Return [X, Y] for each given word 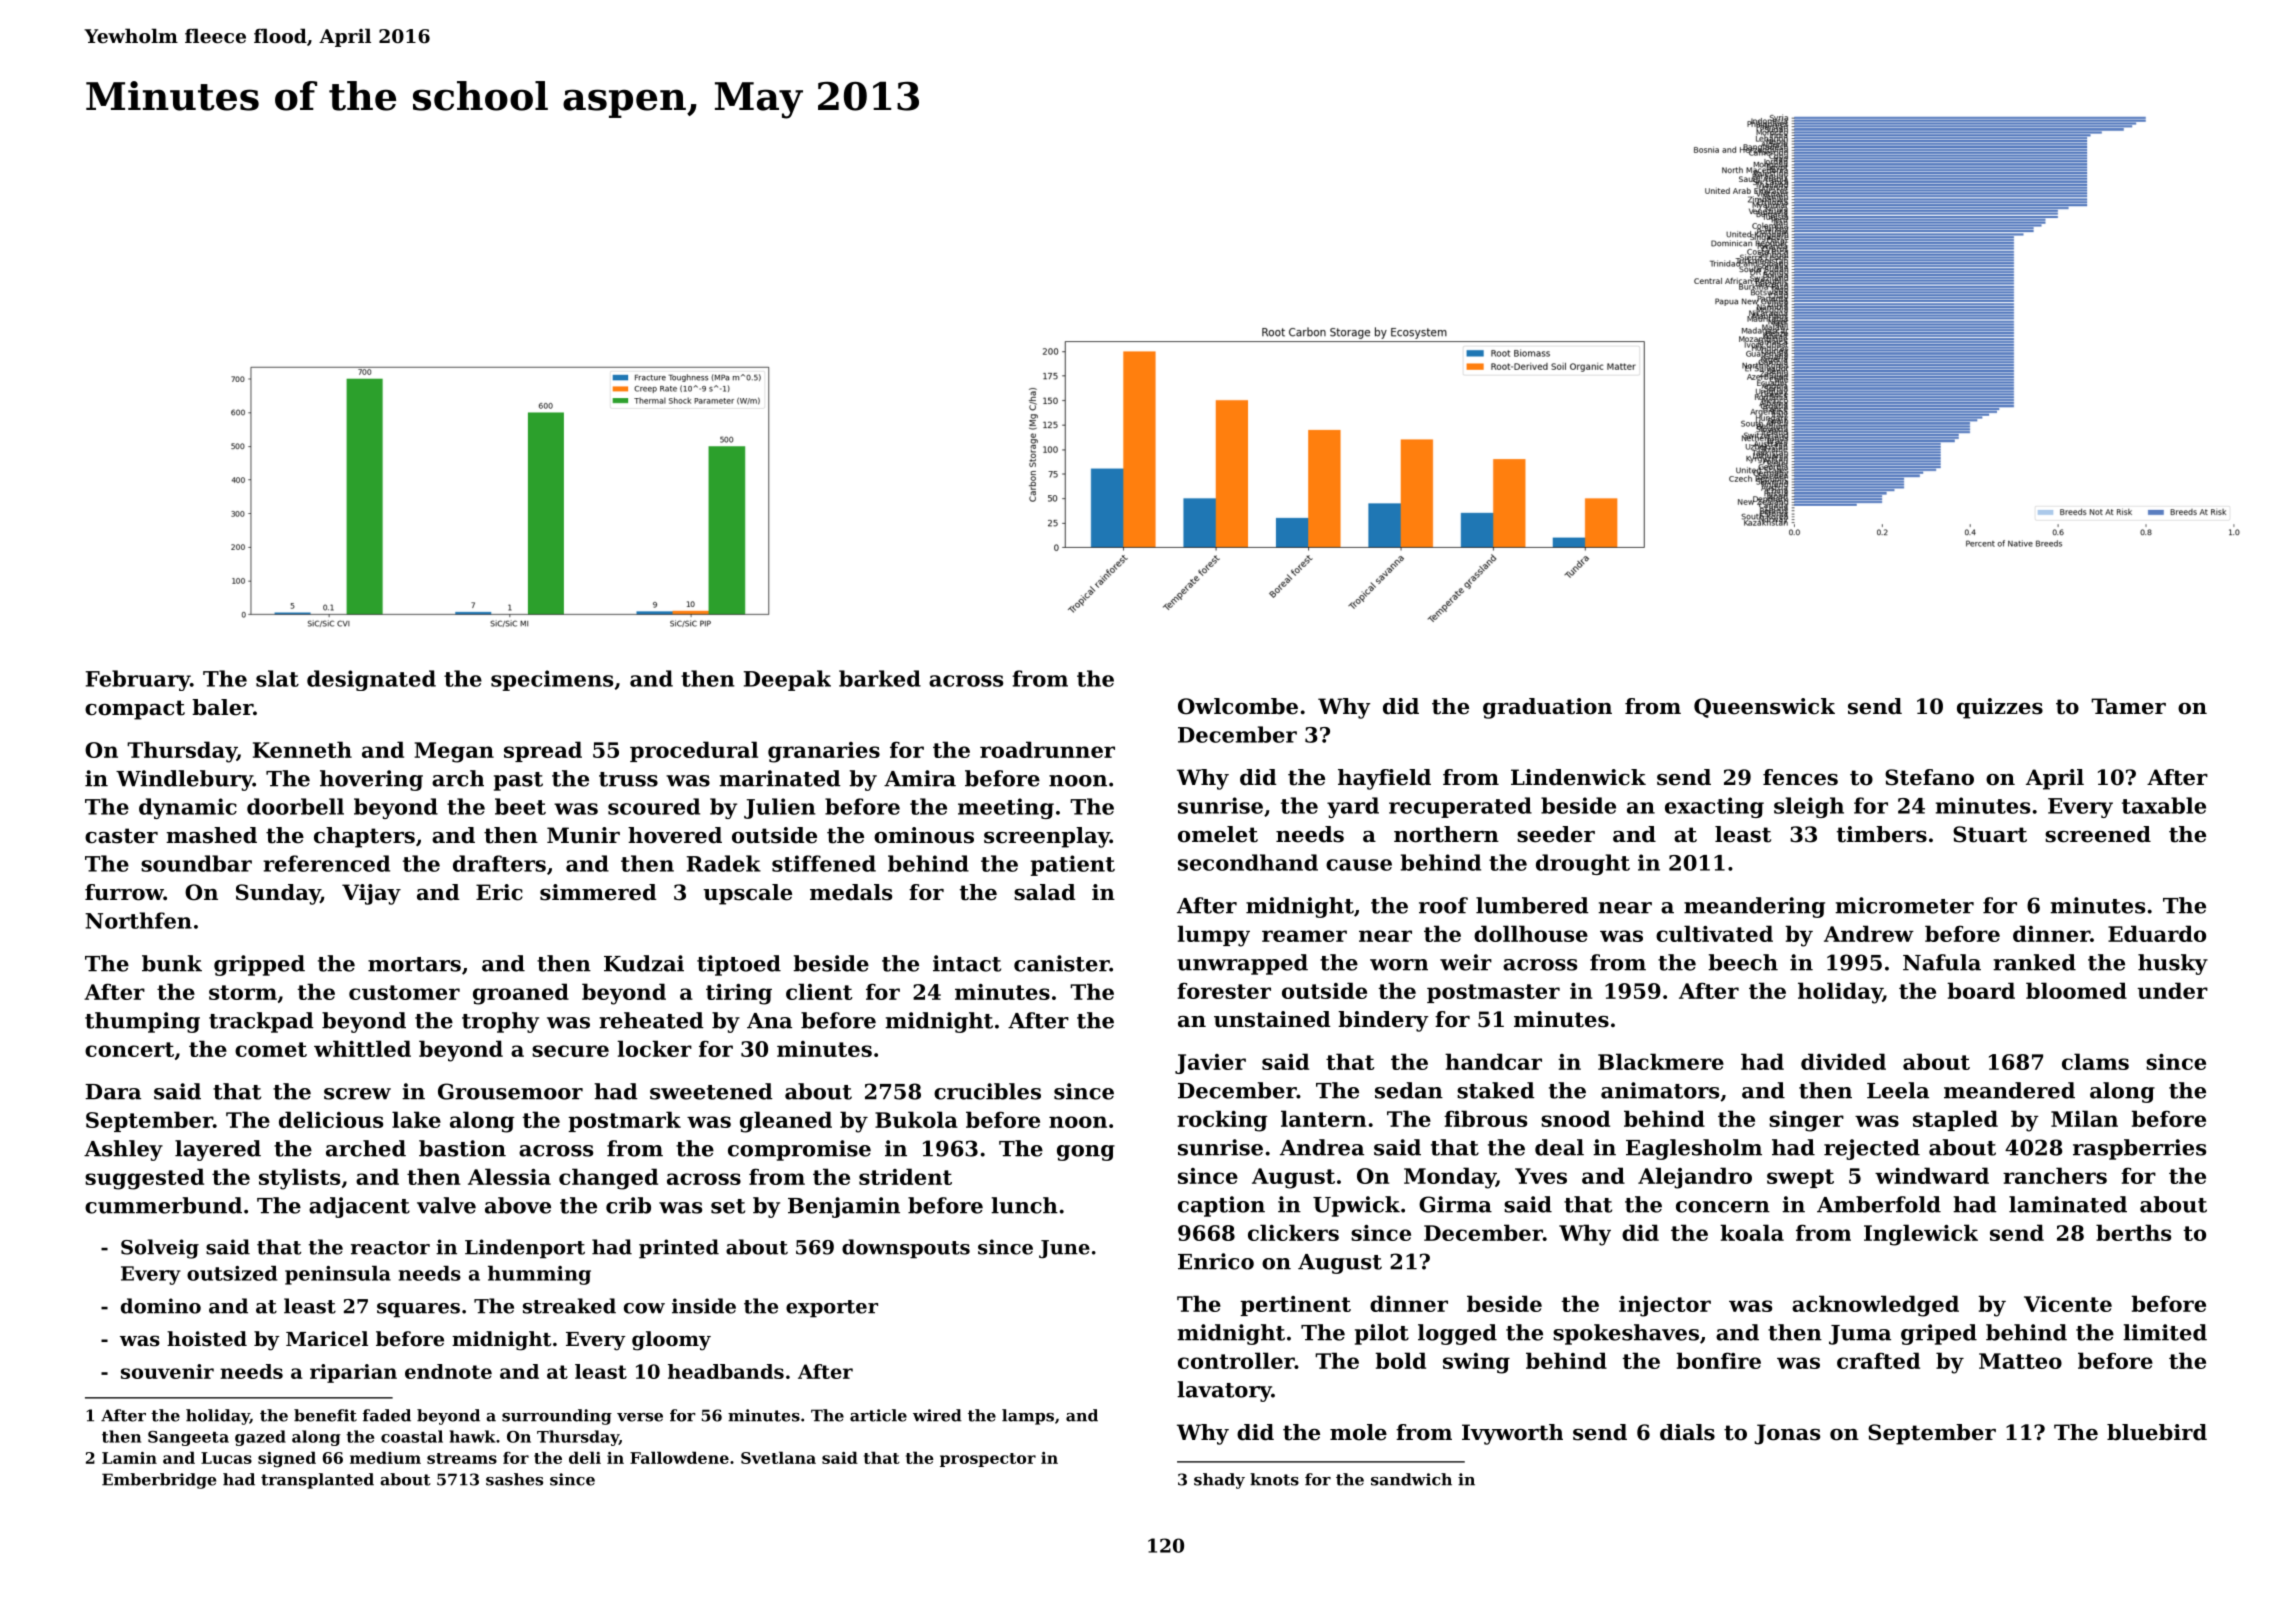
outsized [232, 1273]
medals [851, 892]
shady [1219, 1481]
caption [1221, 1206]
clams [2095, 1061]
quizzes [2000, 708]
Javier [1210, 1064]
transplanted [317, 1481]
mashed [211, 835]
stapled [1955, 1120]
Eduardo [2157, 933]
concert [129, 1049]
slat [277, 678]
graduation [1547, 708]
